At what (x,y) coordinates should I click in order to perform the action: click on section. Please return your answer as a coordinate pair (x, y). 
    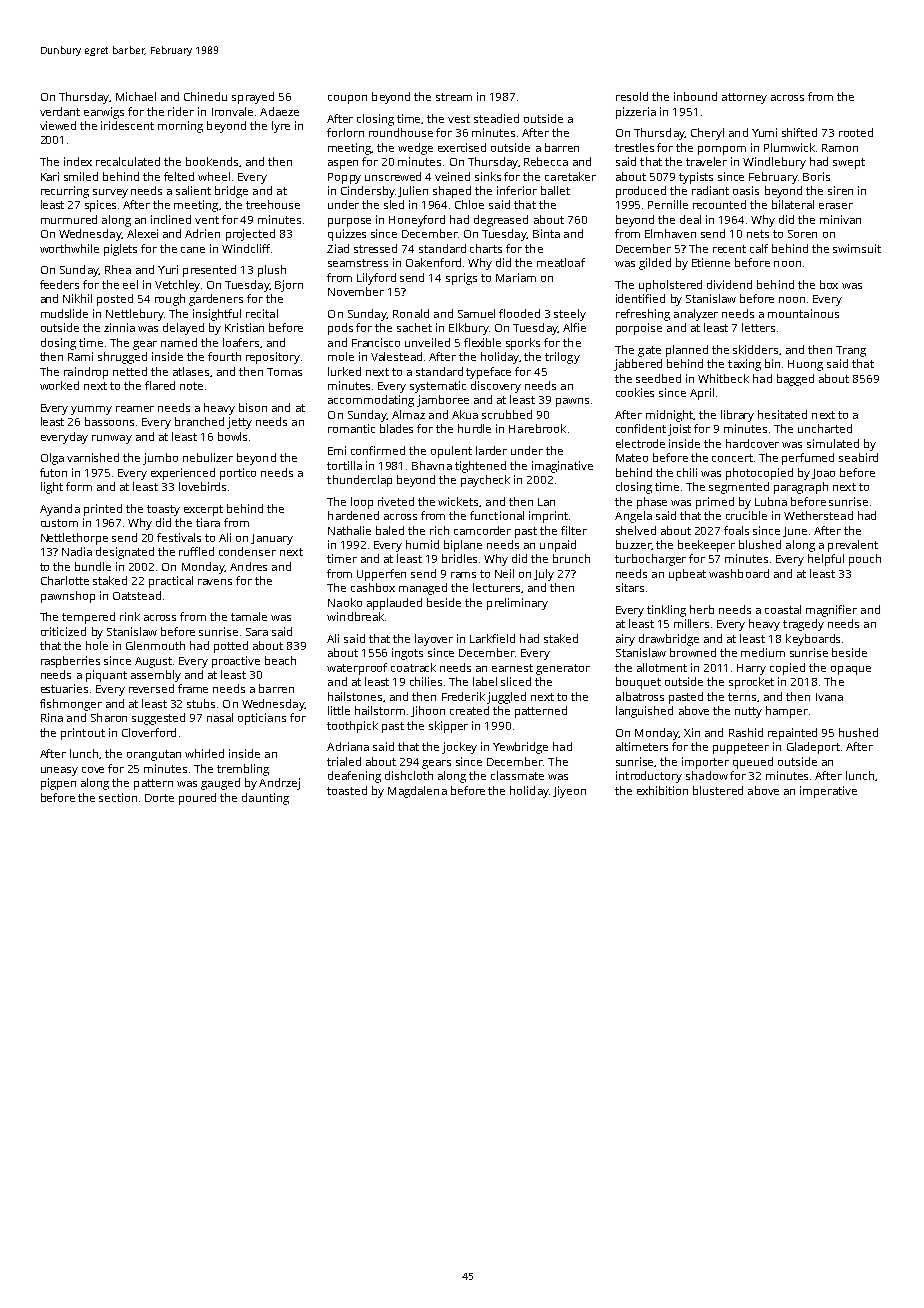
    Looking at the image, I should click on (118, 797).
